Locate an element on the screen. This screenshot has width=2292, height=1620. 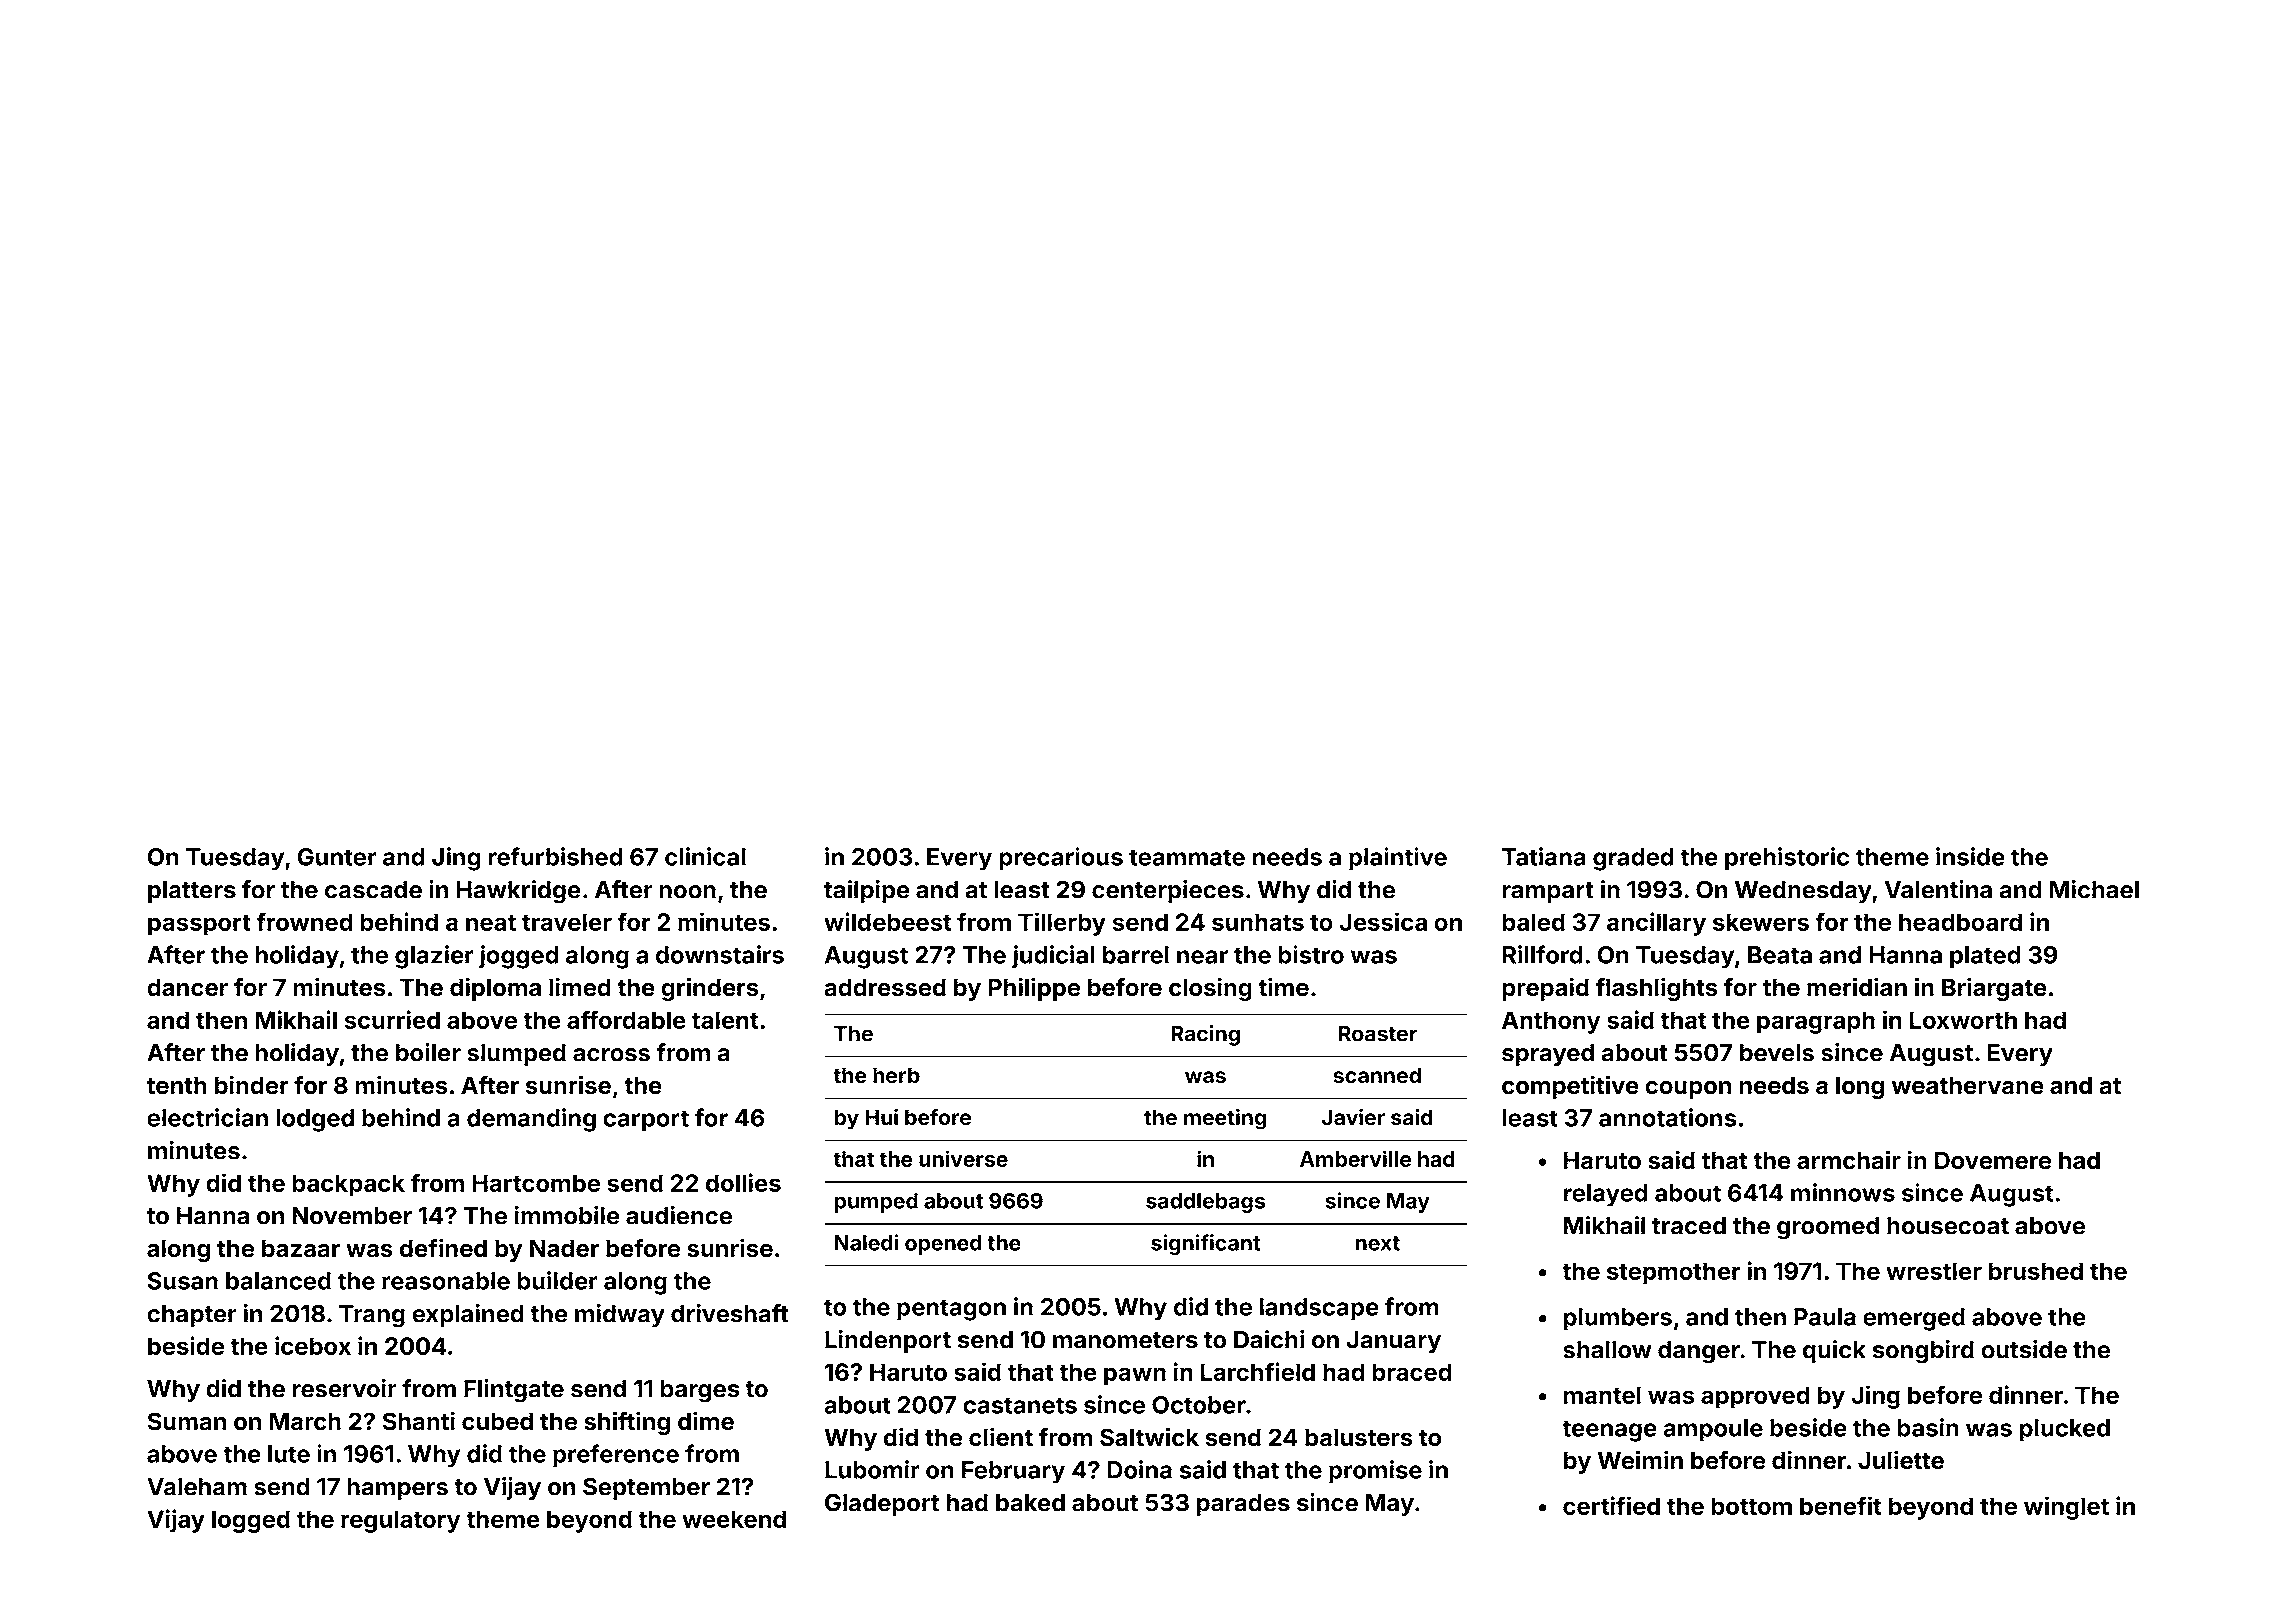
regulatory is located at coordinates (400, 1521).
